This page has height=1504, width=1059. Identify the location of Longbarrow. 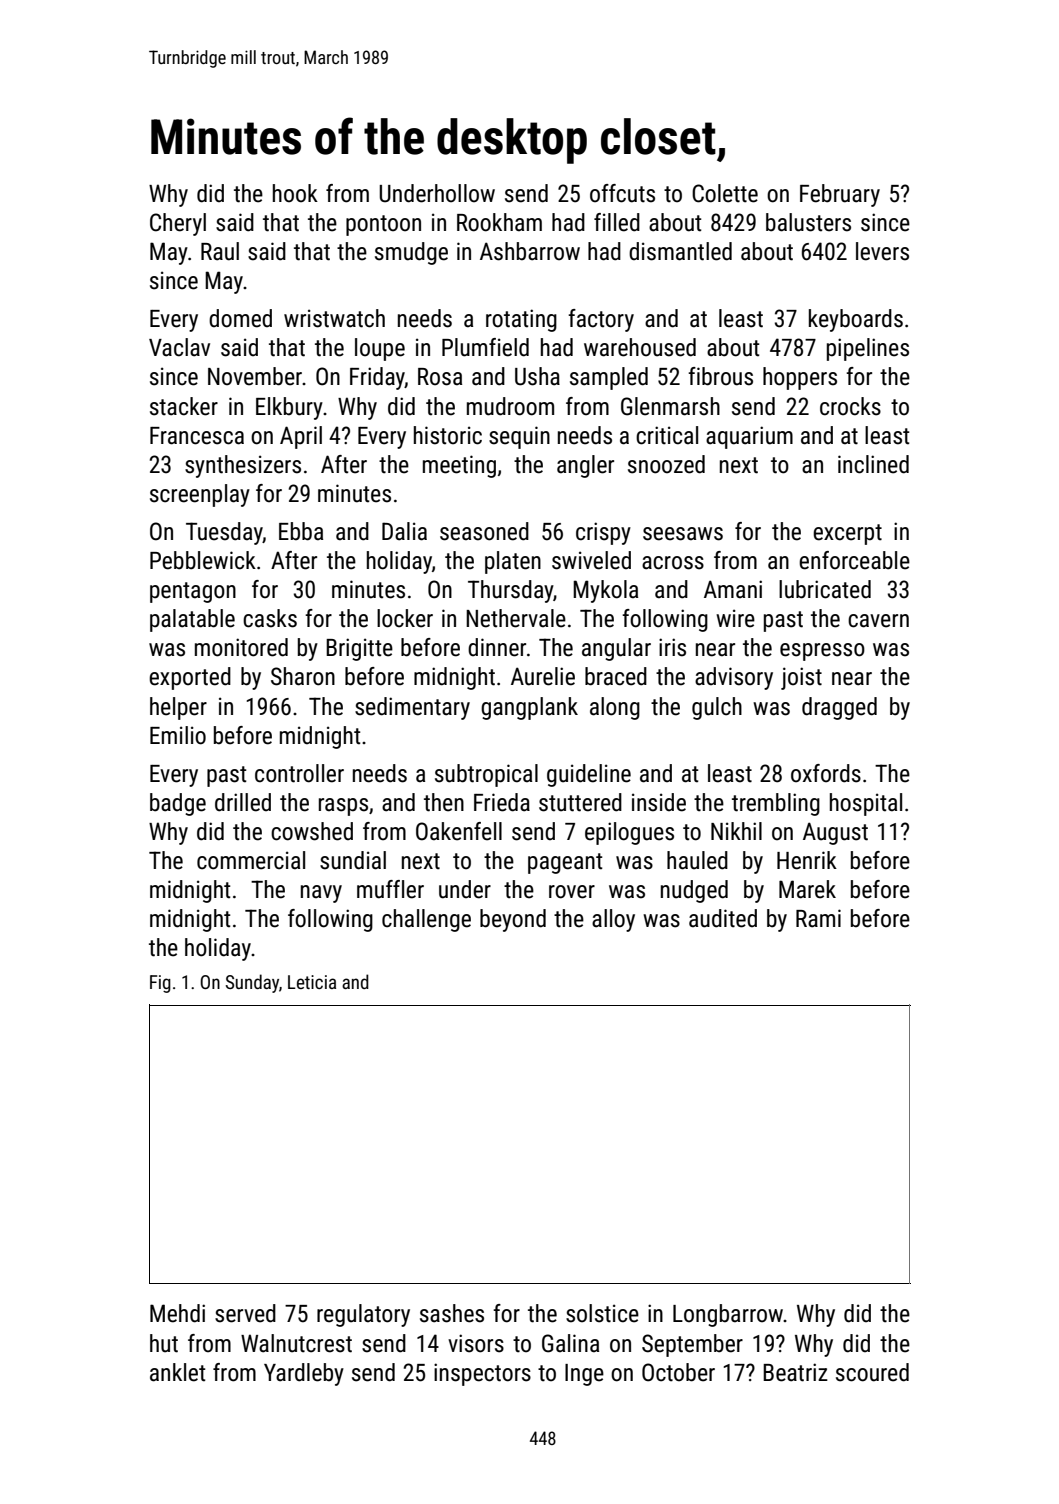
(728, 1315).
